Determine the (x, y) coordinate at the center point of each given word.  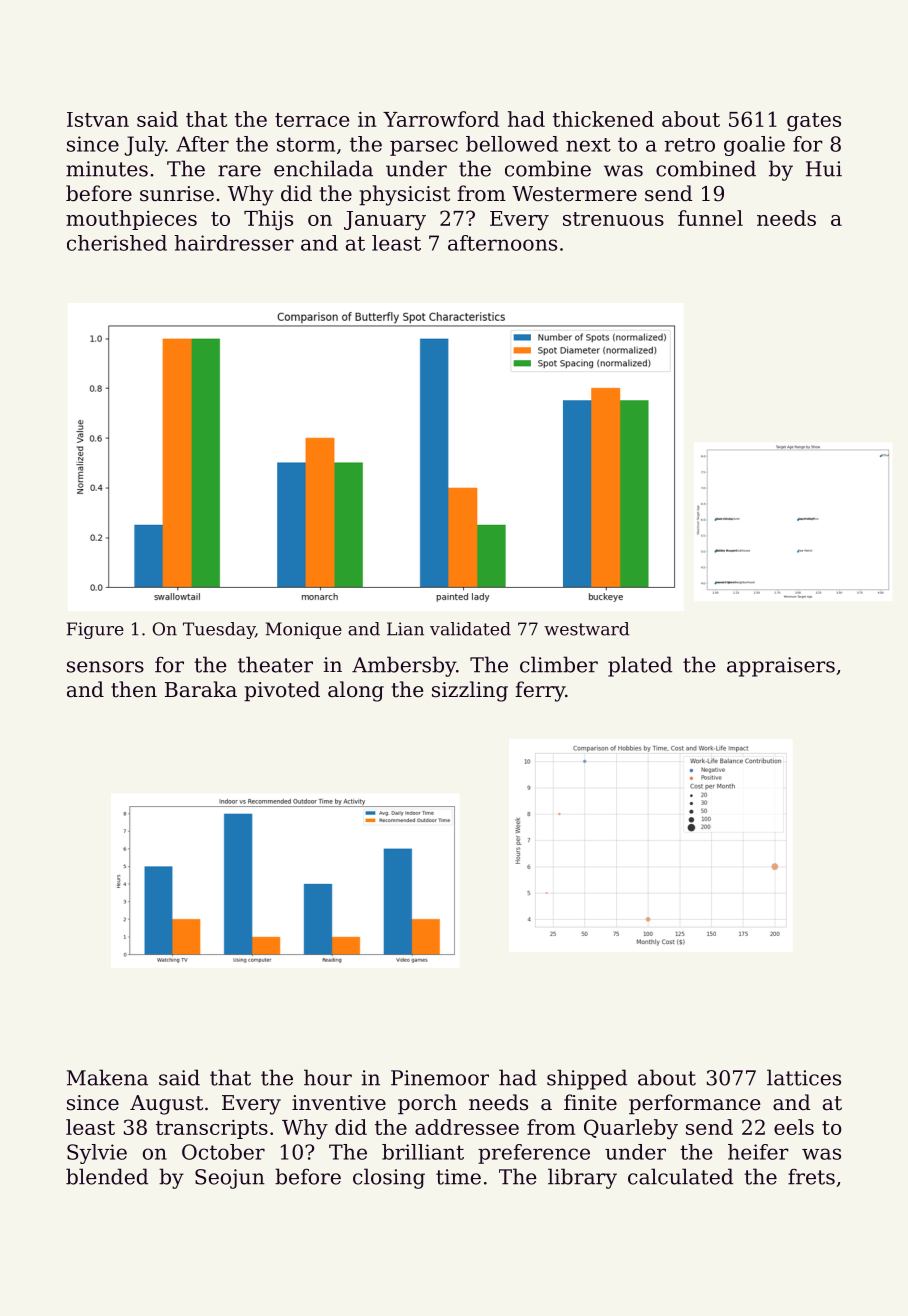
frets (811, 1177)
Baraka (201, 689)
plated (640, 666)
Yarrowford (441, 119)
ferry (540, 691)
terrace (312, 120)
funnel (710, 218)
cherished (117, 243)
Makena (107, 1077)
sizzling (470, 691)
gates (814, 122)
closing (389, 1178)
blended (107, 1176)
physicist (404, 195)
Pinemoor (440, 1078)
